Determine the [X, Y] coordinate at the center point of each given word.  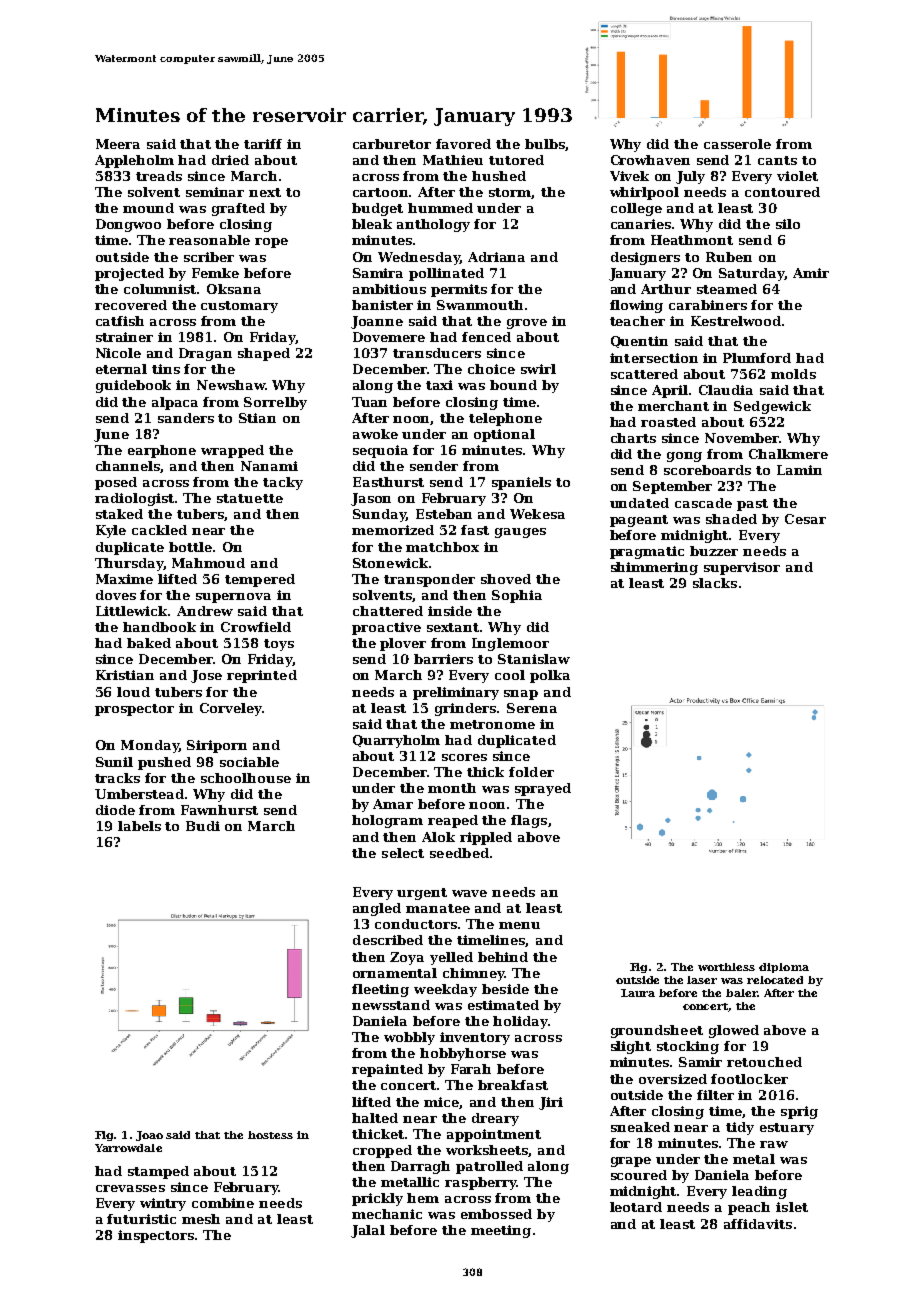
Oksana [234, 289]
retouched [764, 1062]
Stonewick [390, 563]
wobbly [409, 1038]
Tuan [369, 402]
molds [793, 374]
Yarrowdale [128, 1148]
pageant [639, 521]
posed [116, 483]
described [388, 940]
